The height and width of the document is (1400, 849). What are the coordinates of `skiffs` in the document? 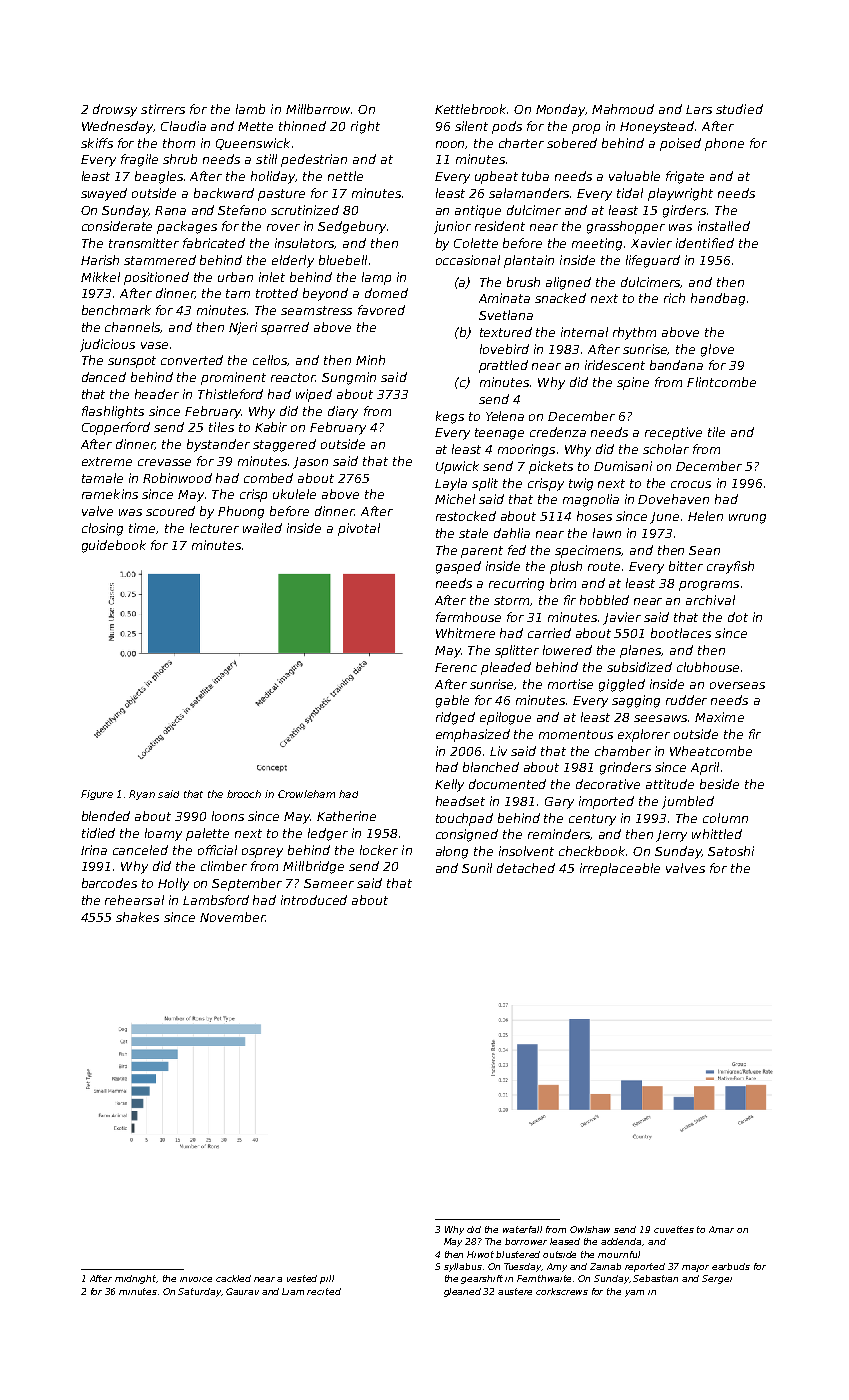 It's located at (97, 143).
